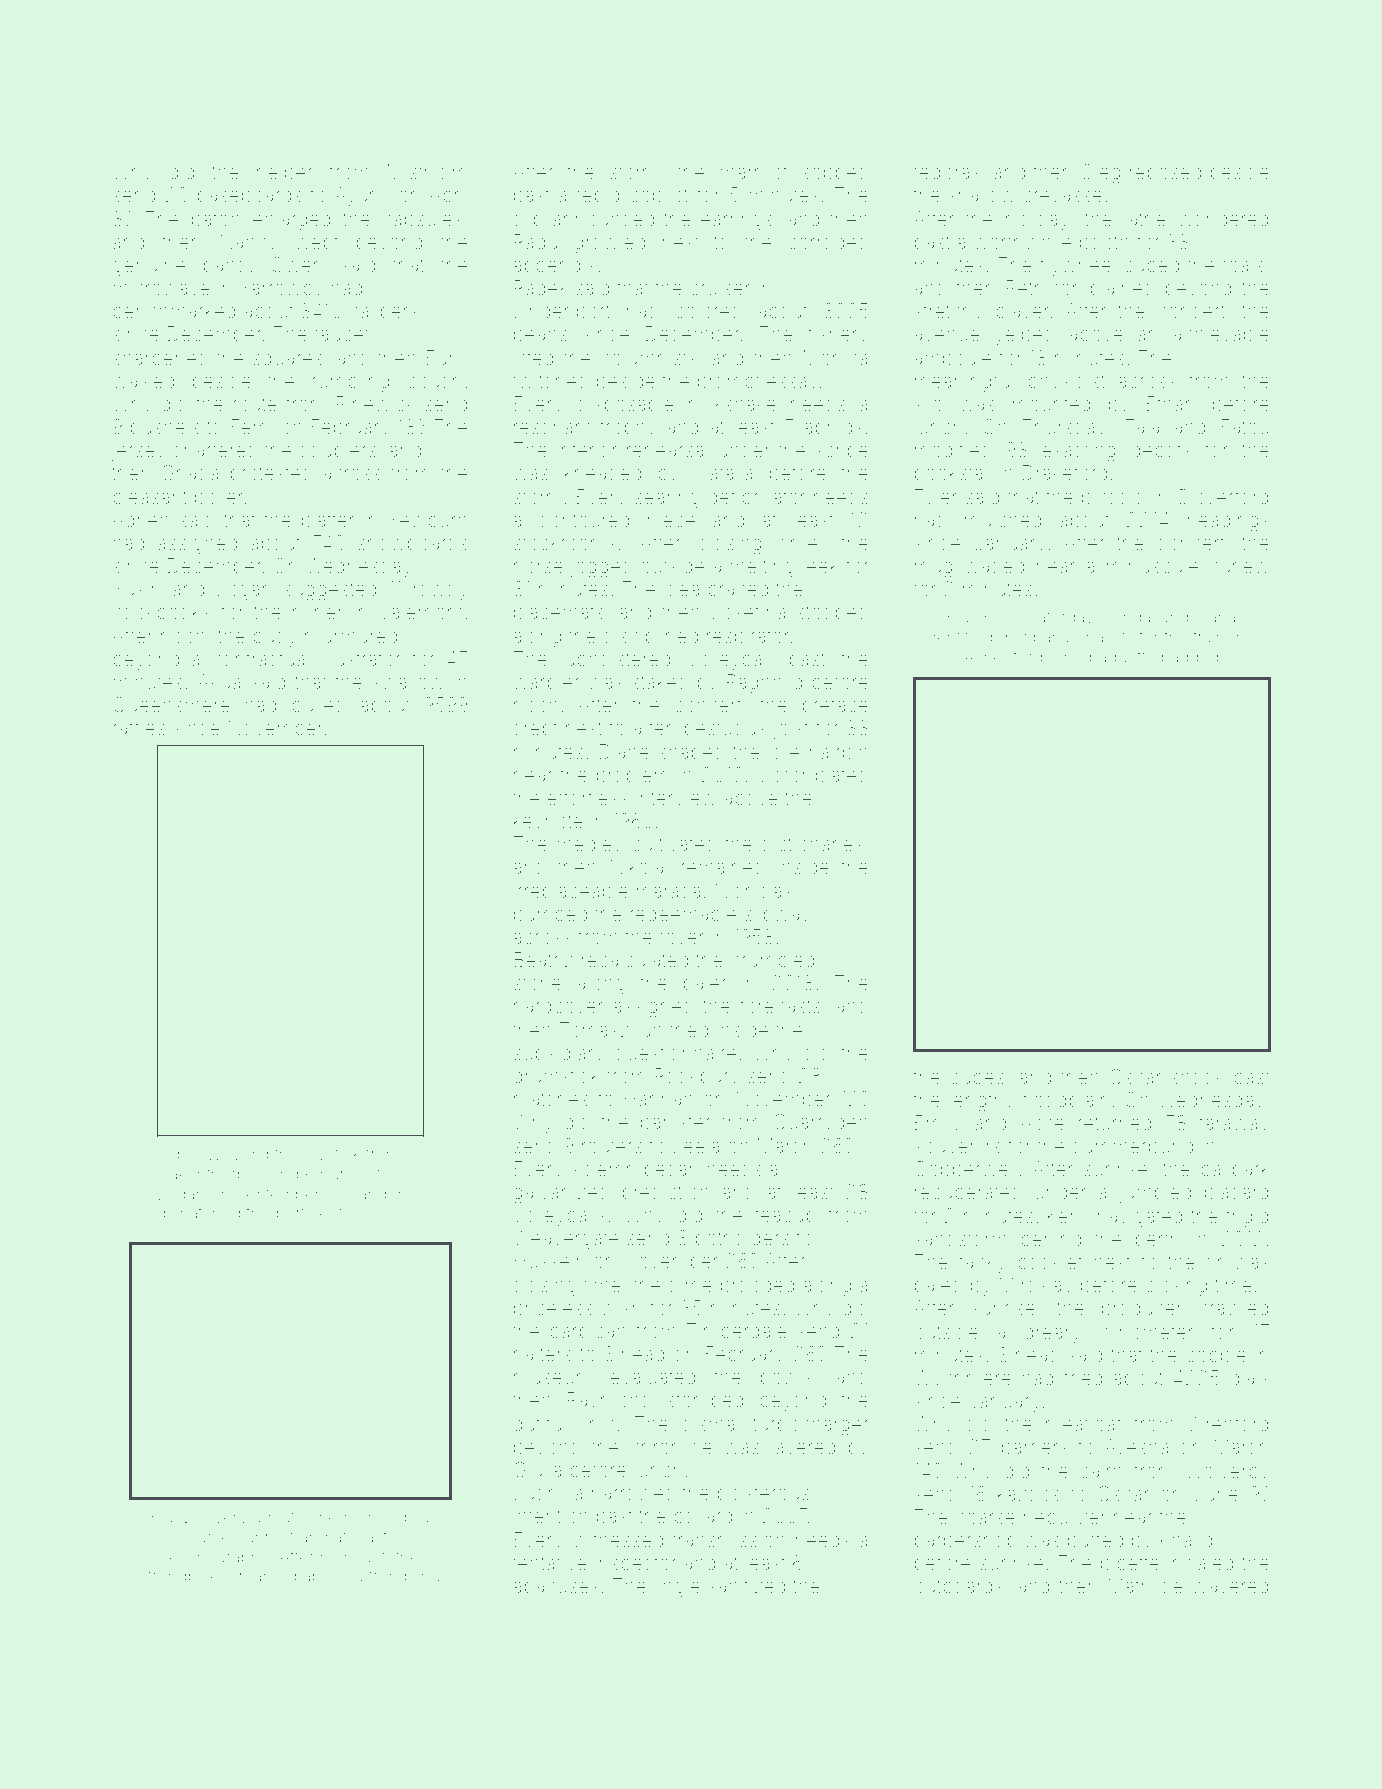  I want to click on Mistholm, so click(427, 171).
